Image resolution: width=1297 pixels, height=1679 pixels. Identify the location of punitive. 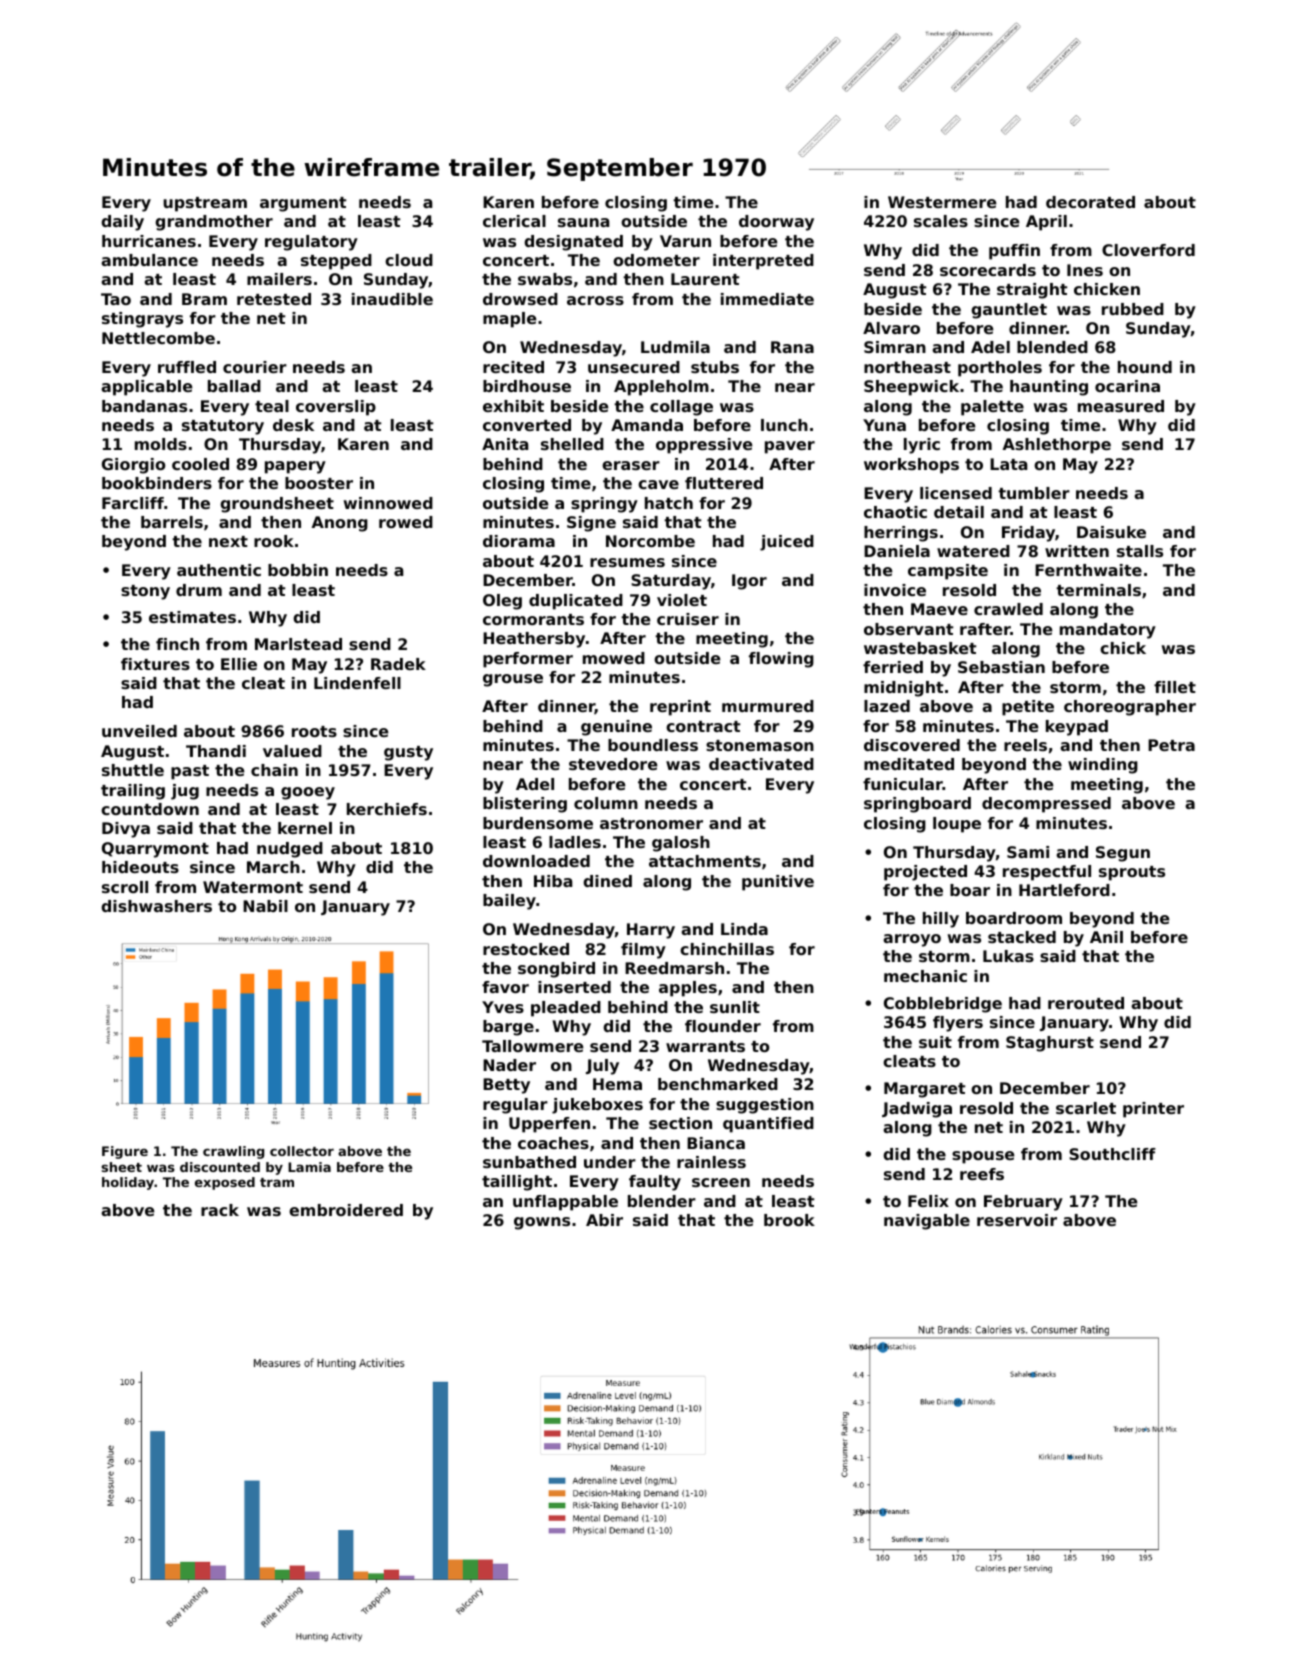
(778, 883).
